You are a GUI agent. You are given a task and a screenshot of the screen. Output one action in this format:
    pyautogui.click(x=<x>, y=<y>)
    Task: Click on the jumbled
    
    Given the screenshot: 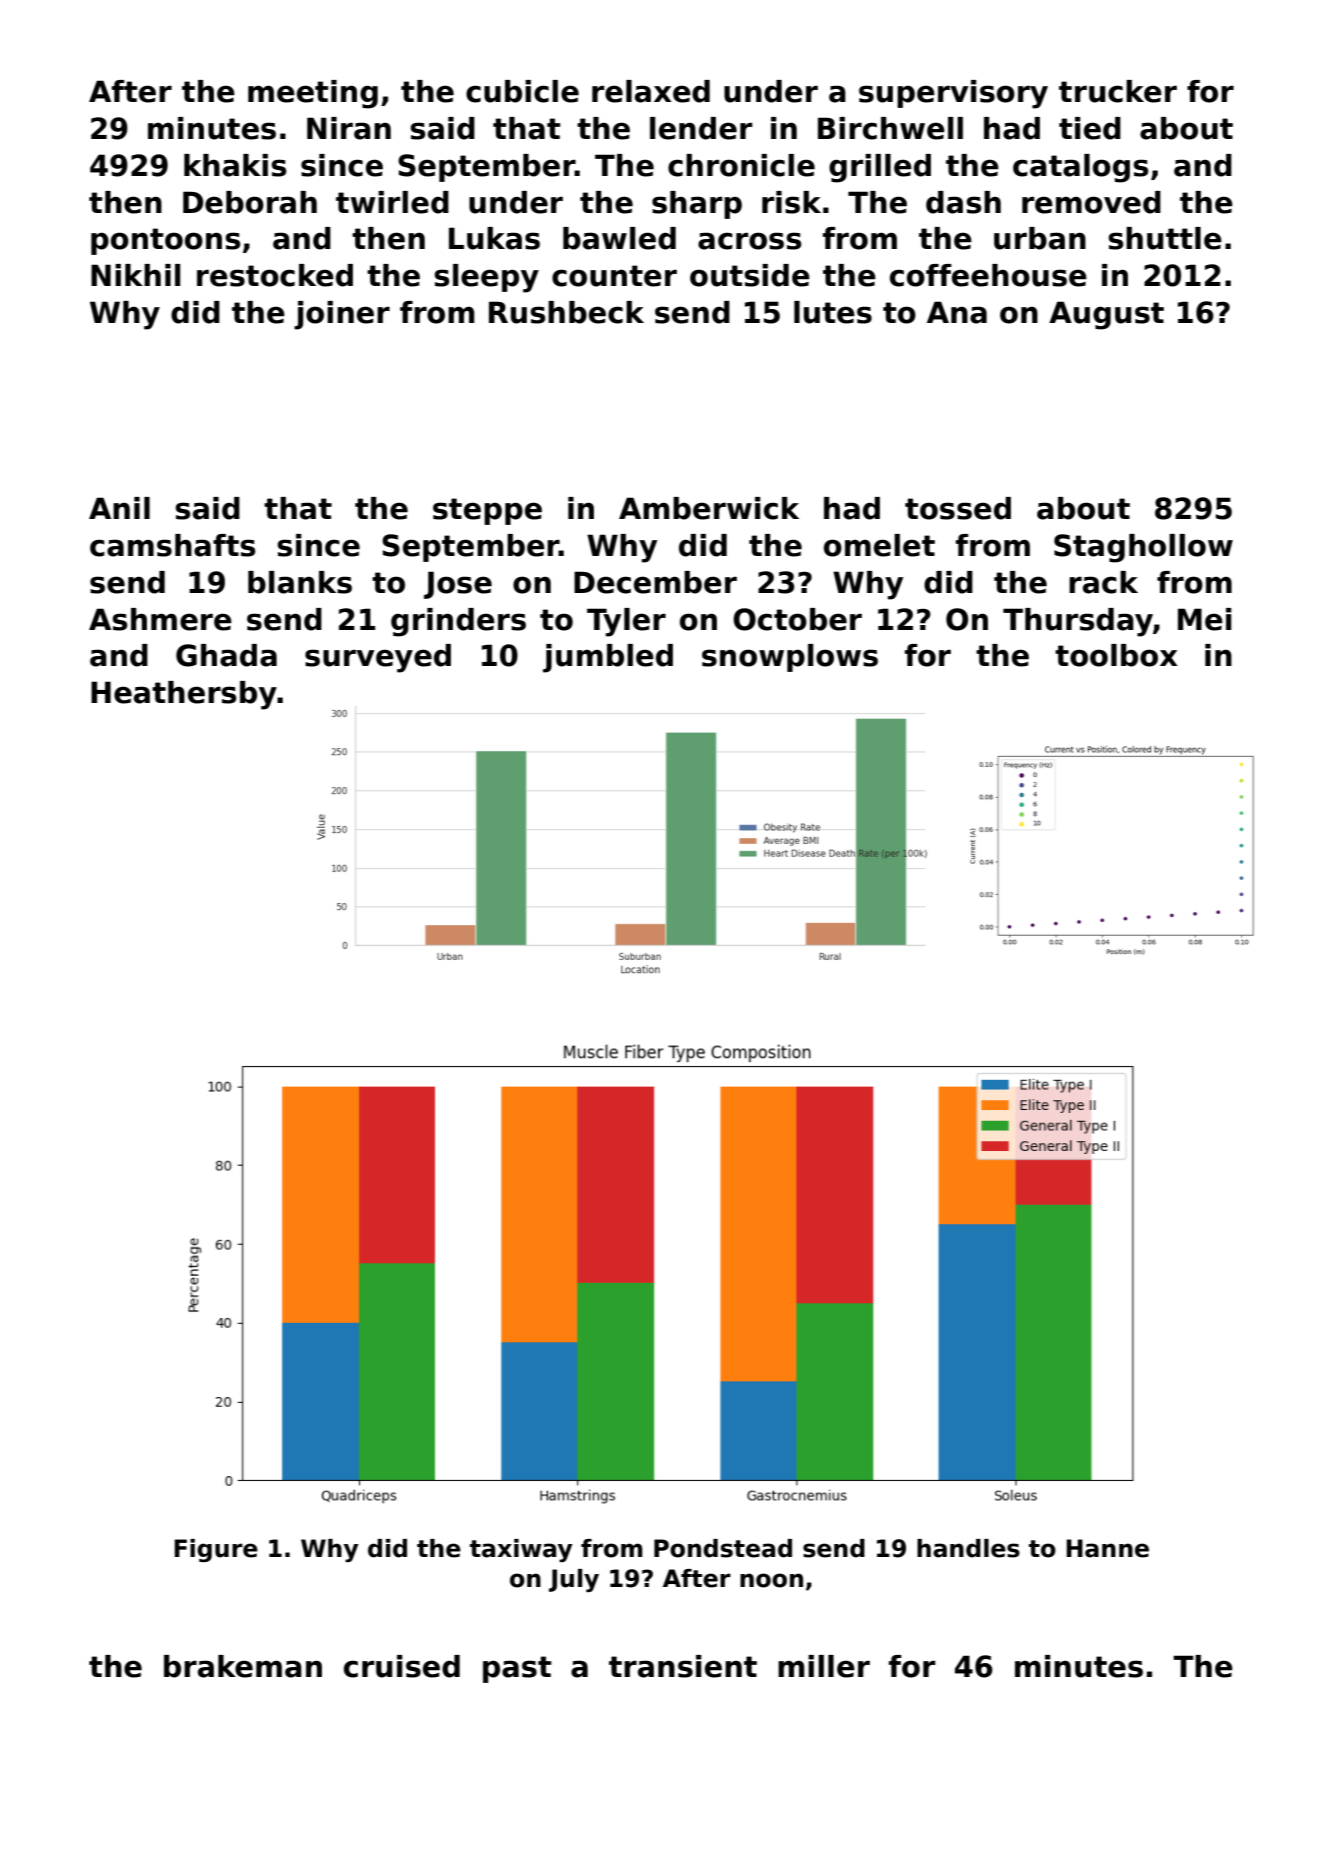 What is the action you would take?
    pyautogui.click(x=608, y=658)
